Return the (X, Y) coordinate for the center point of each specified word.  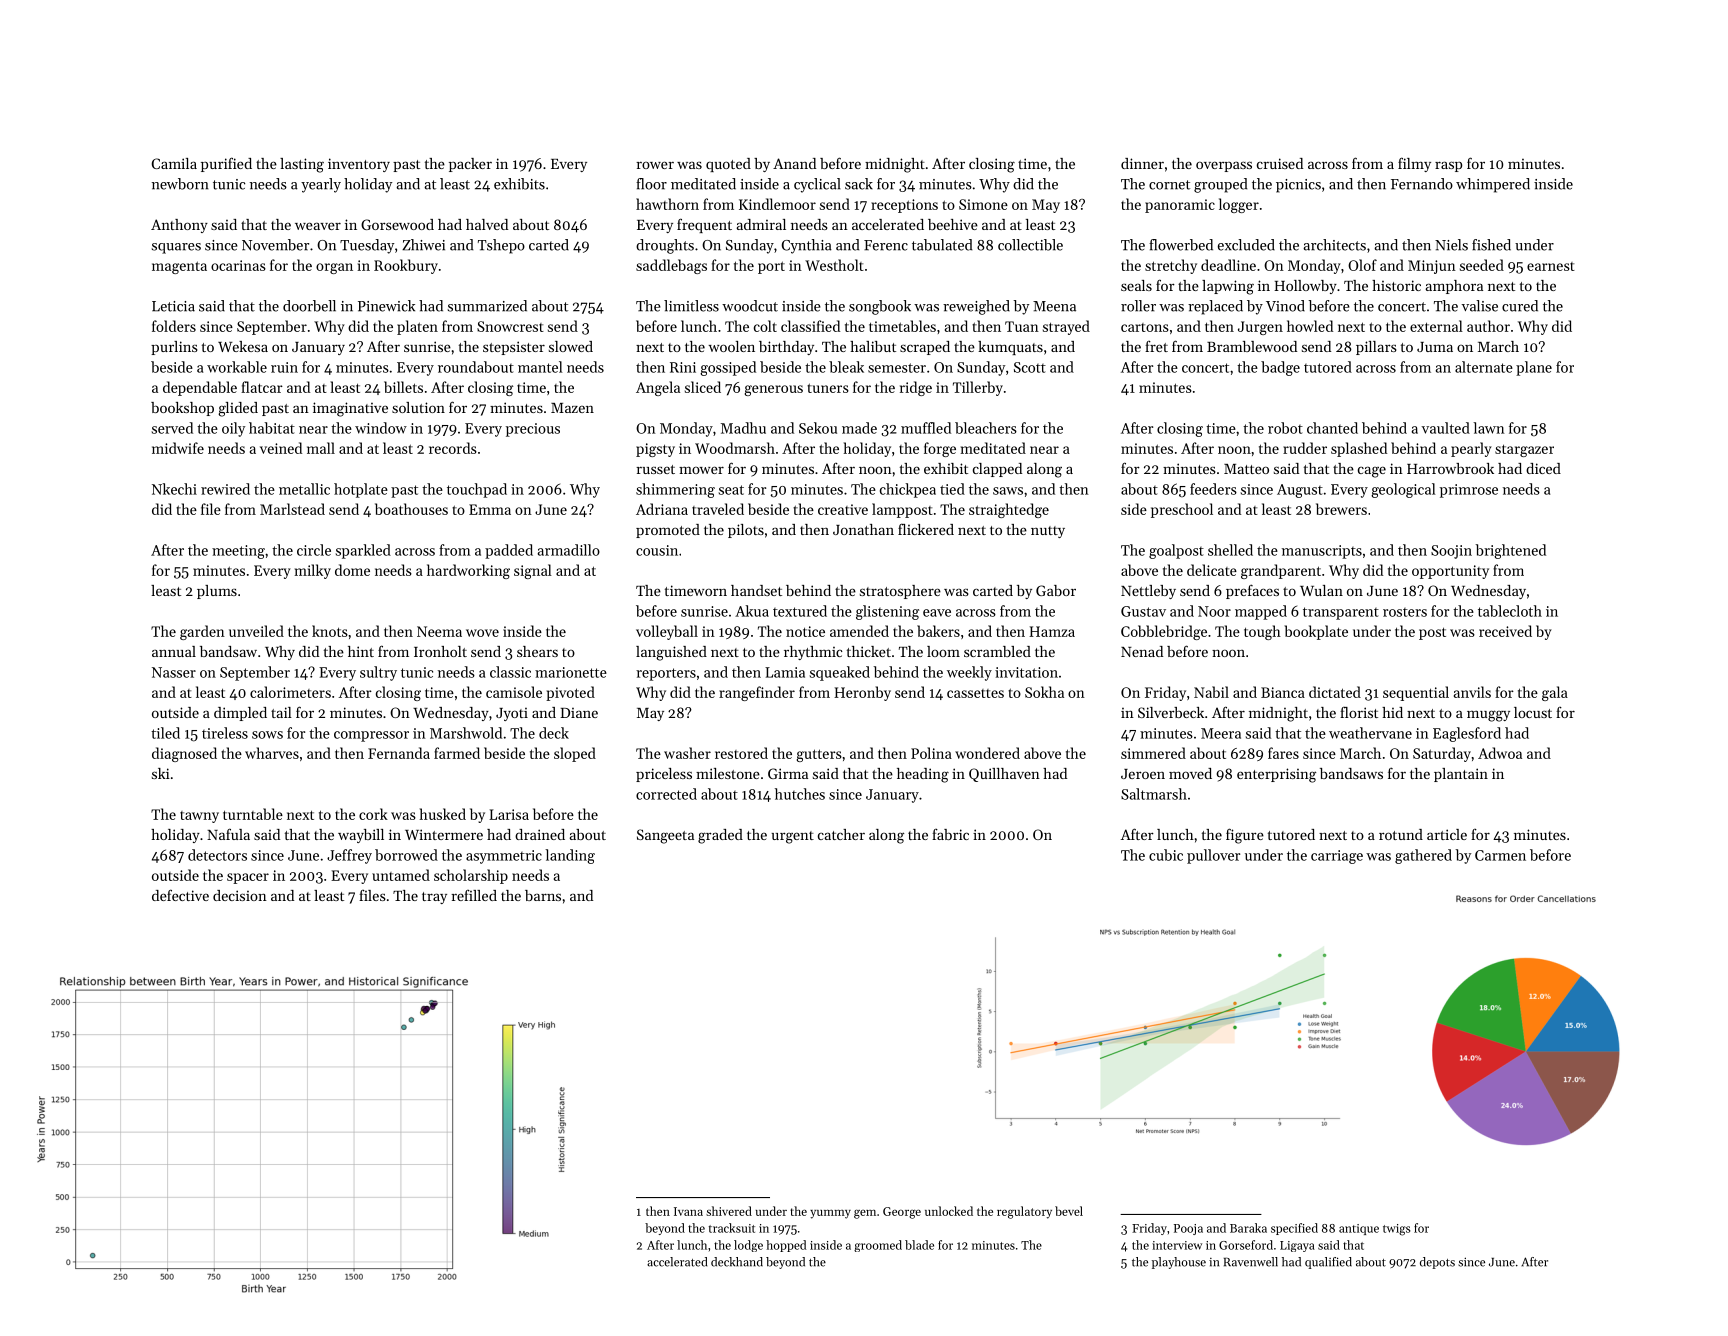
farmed (457, 753)
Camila (174, 163)
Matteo (1246, 469)
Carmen (1500, 855)
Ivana (688, 1211)
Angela (658, 388)
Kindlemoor (777, 204)
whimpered (1493, 185)
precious (533, 430)
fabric (950, 834)
